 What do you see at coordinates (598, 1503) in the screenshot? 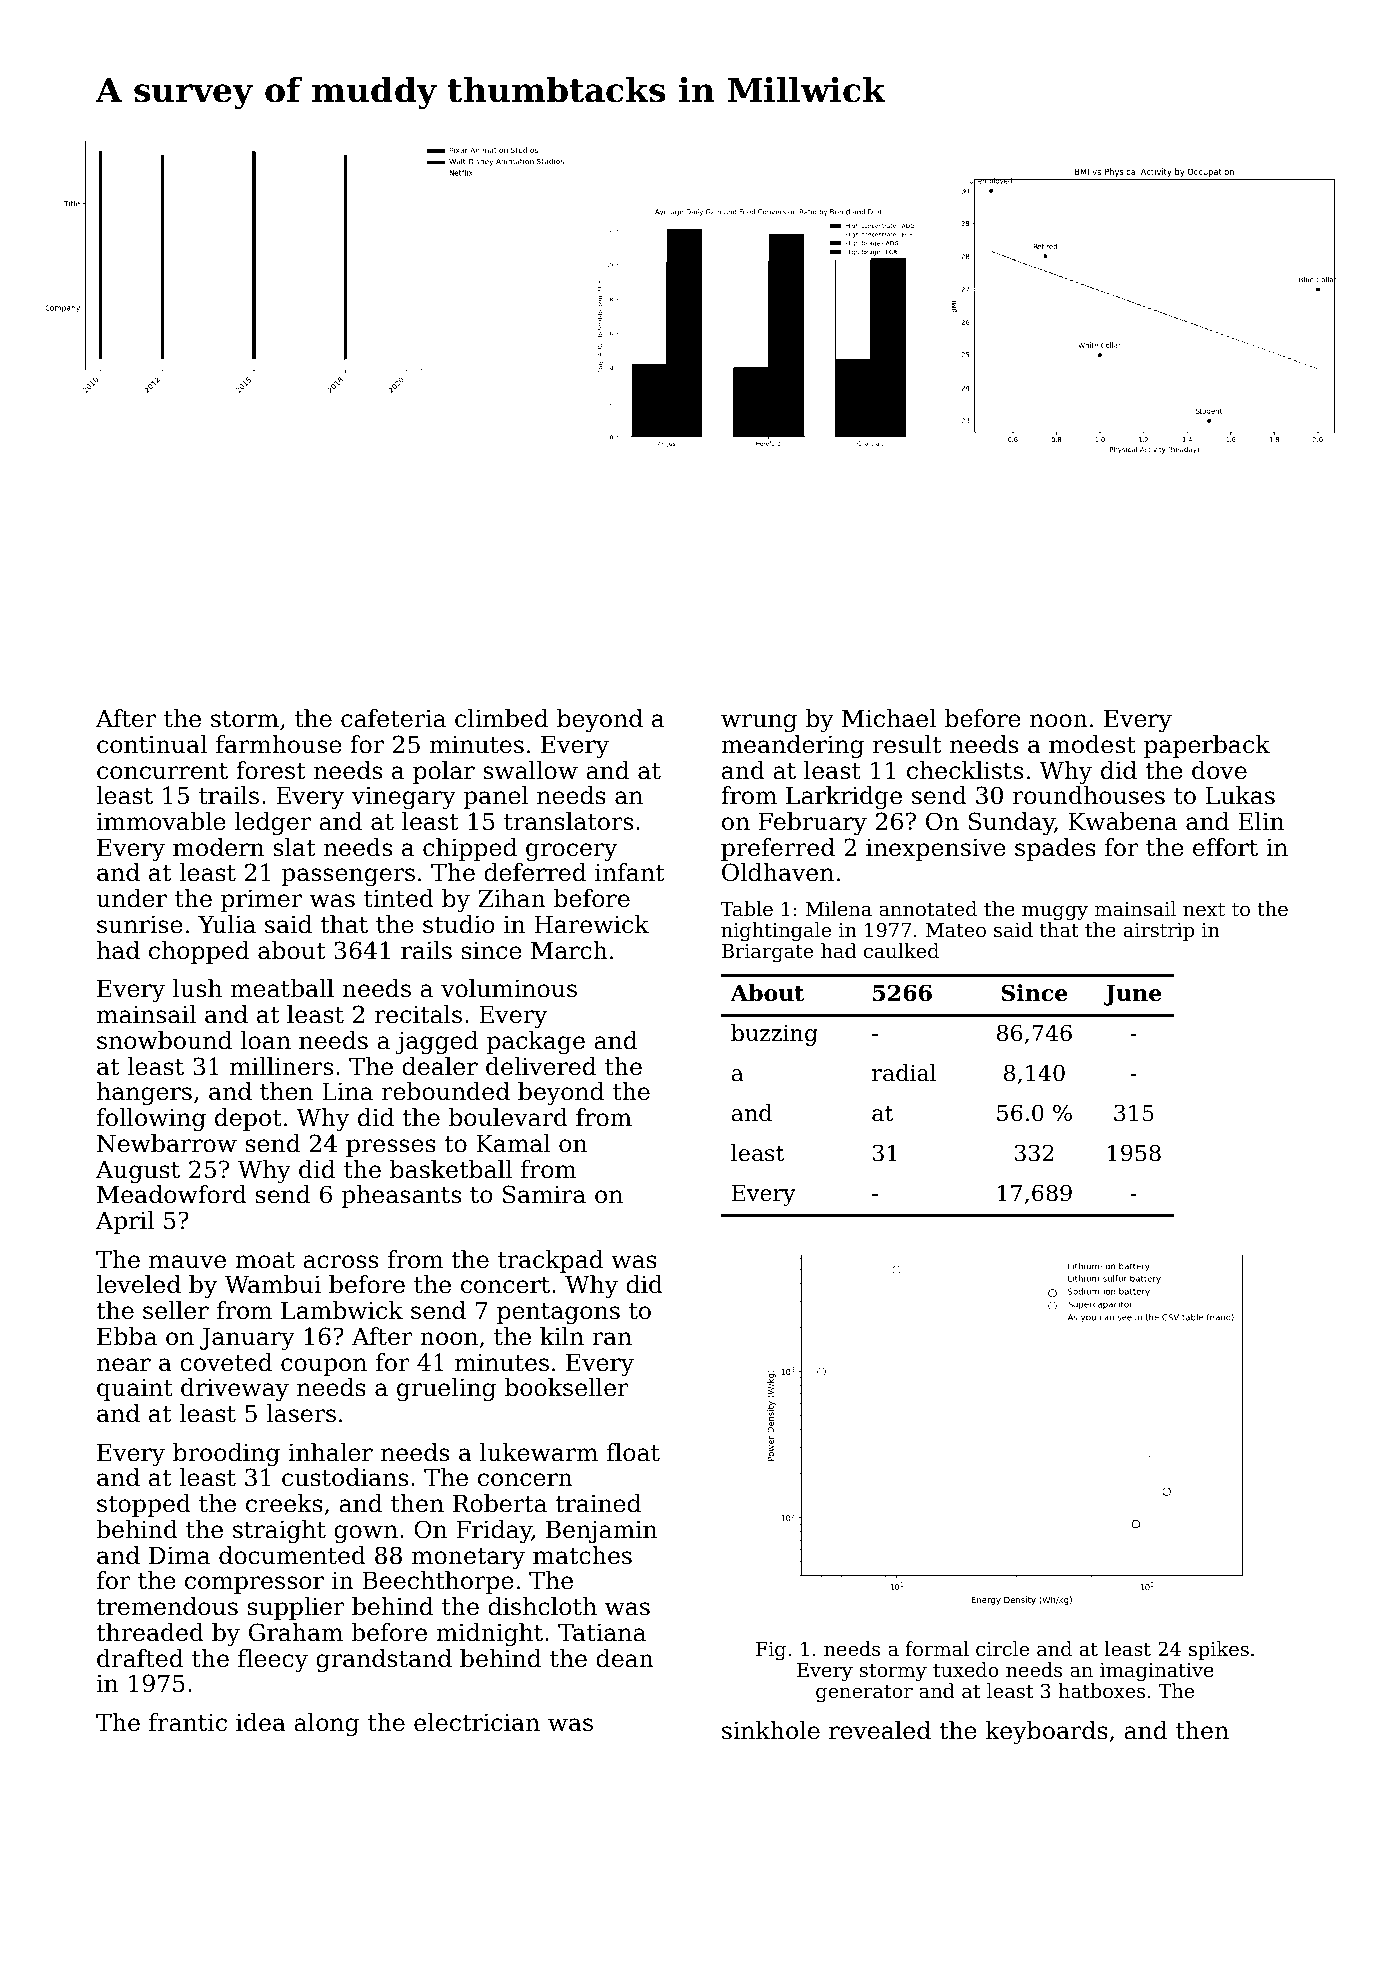
I see `trained` at bounding box center [598, 1503].
